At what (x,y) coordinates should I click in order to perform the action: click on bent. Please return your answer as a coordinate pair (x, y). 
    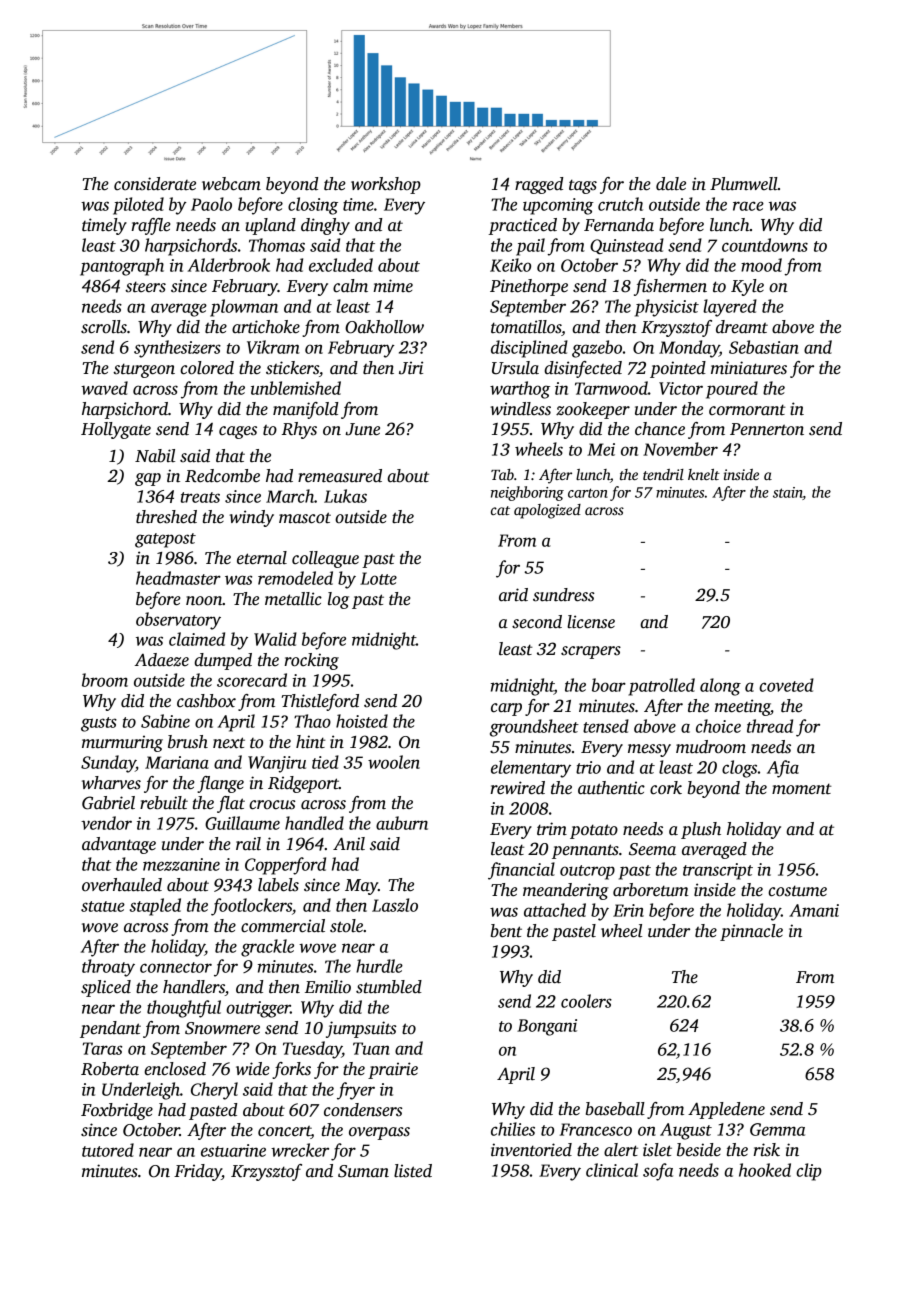
    Looking at the image, I should click on (506, 931).
